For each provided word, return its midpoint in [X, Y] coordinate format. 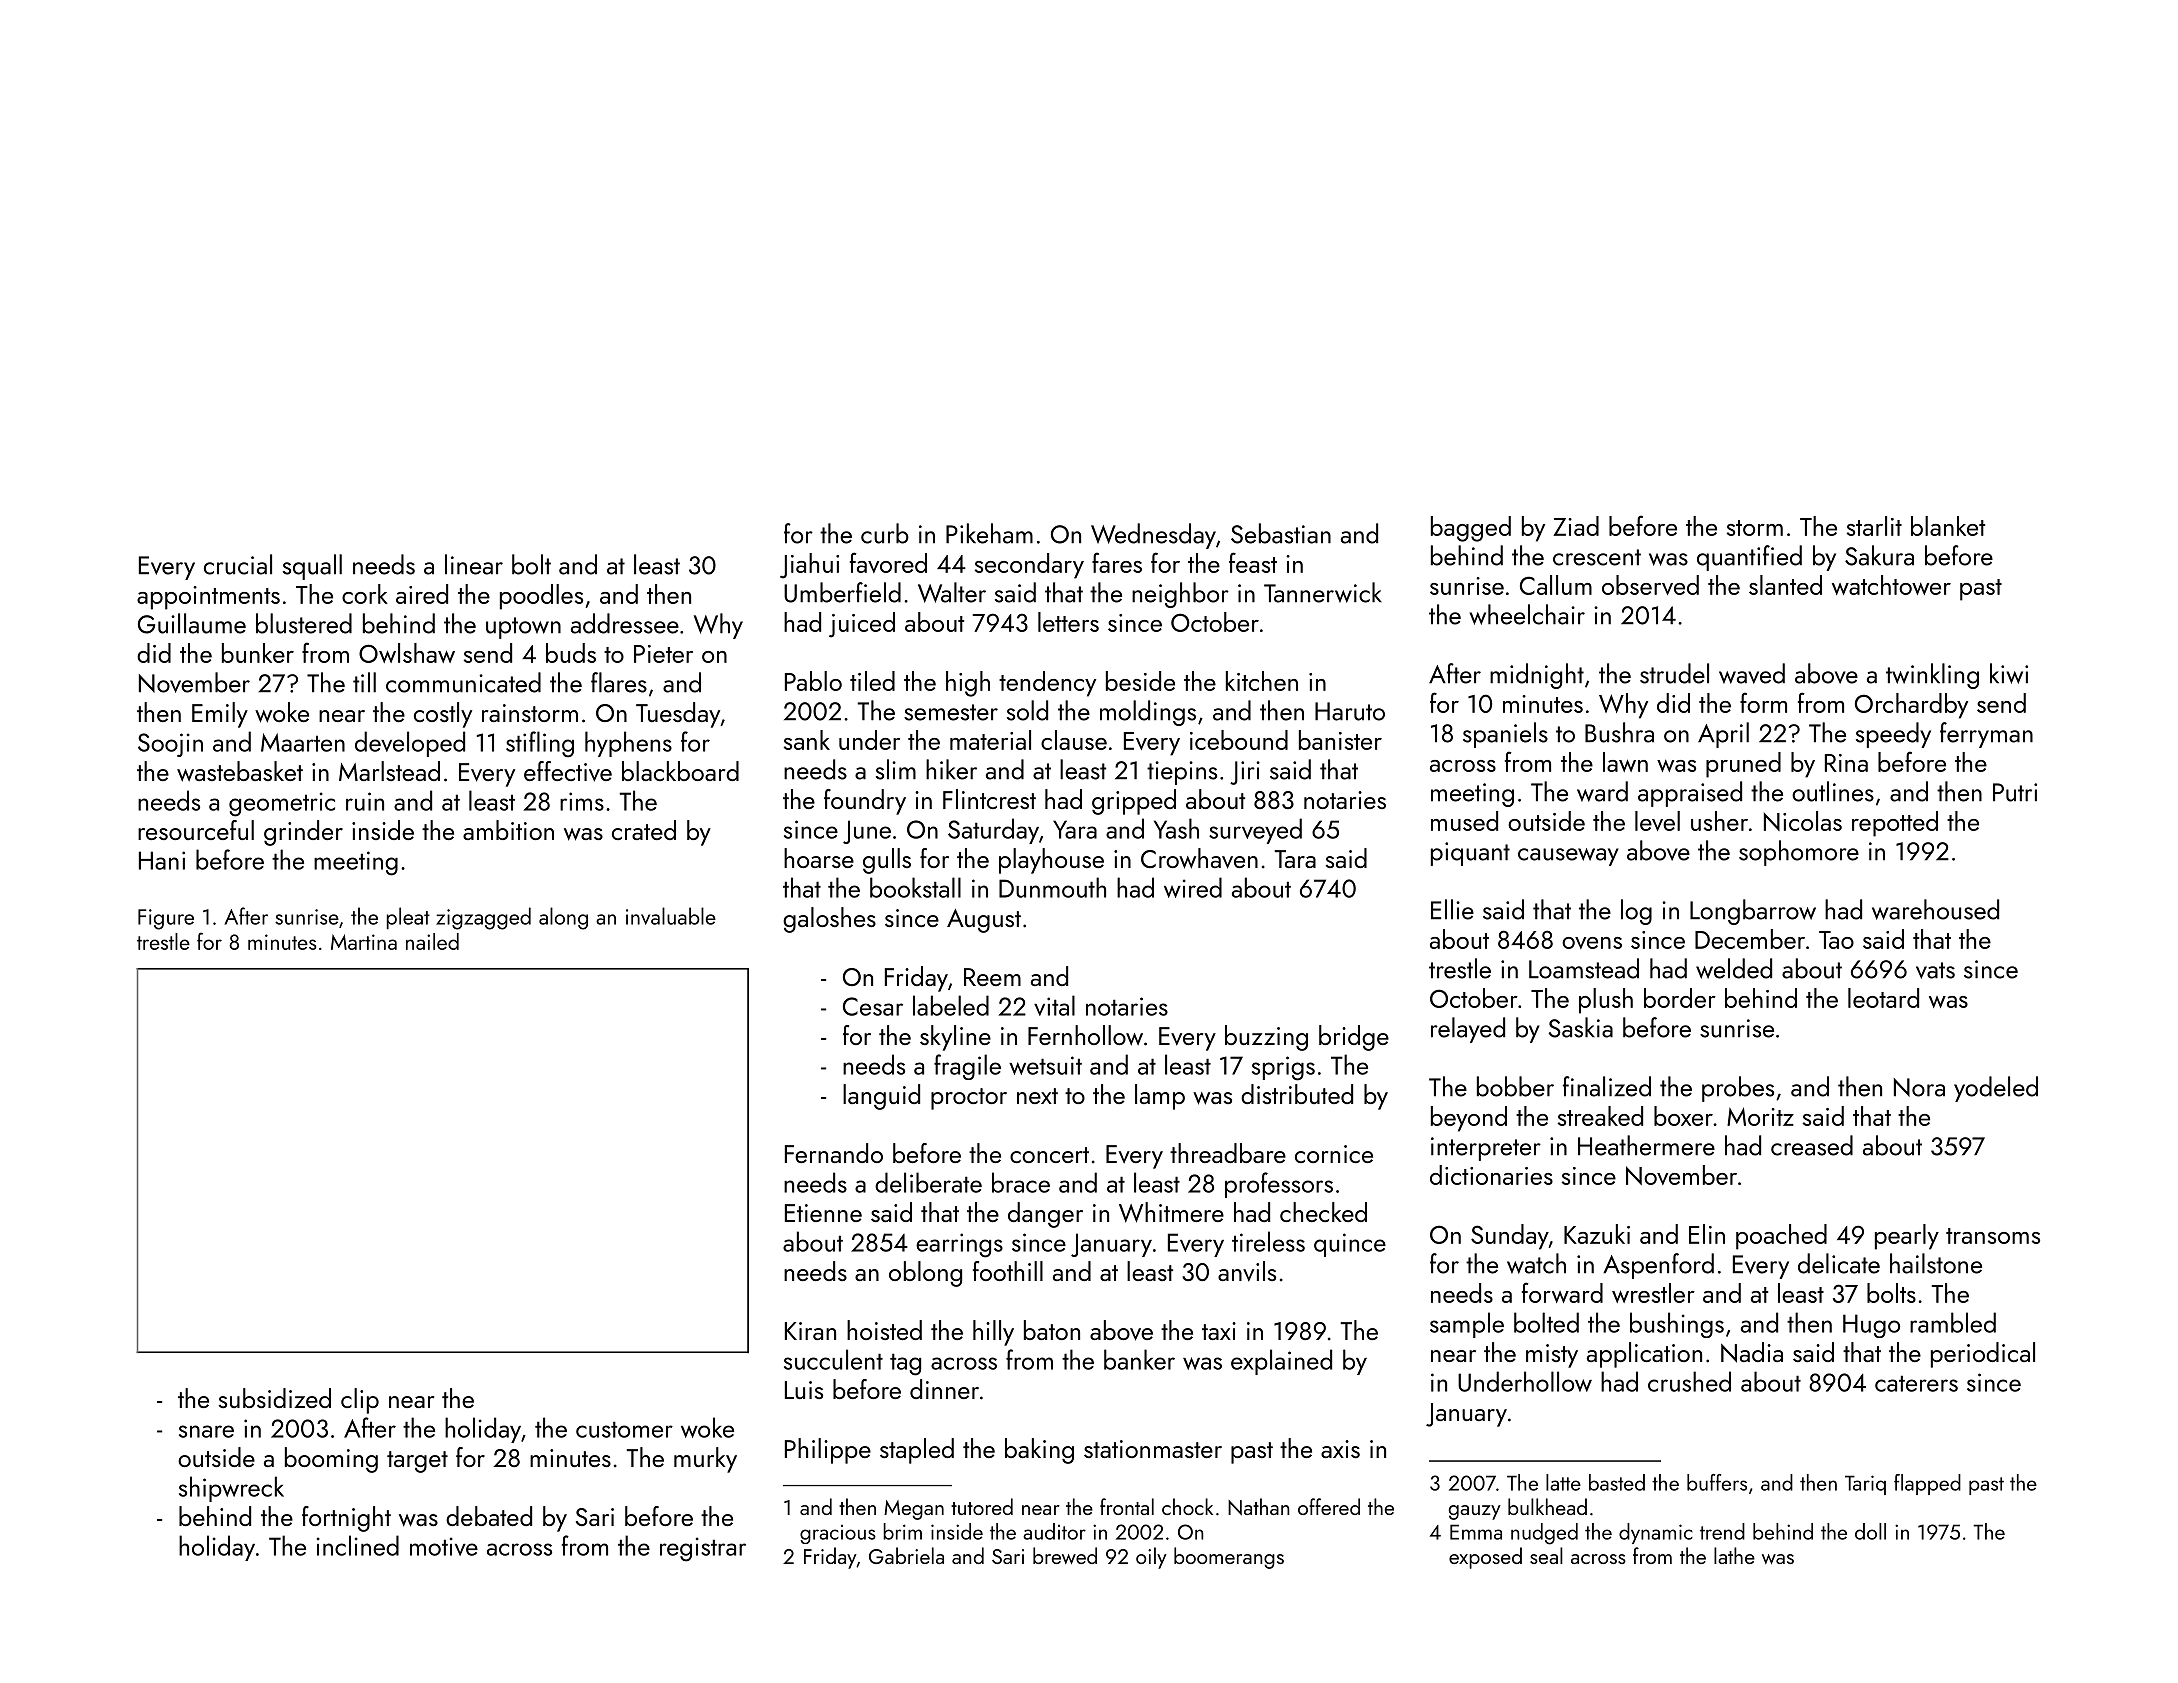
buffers [1717, 1482]
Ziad [1576, 526]
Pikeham [989, 533]
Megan [914, 1510]
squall [312, 567]
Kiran [810, 1331]
